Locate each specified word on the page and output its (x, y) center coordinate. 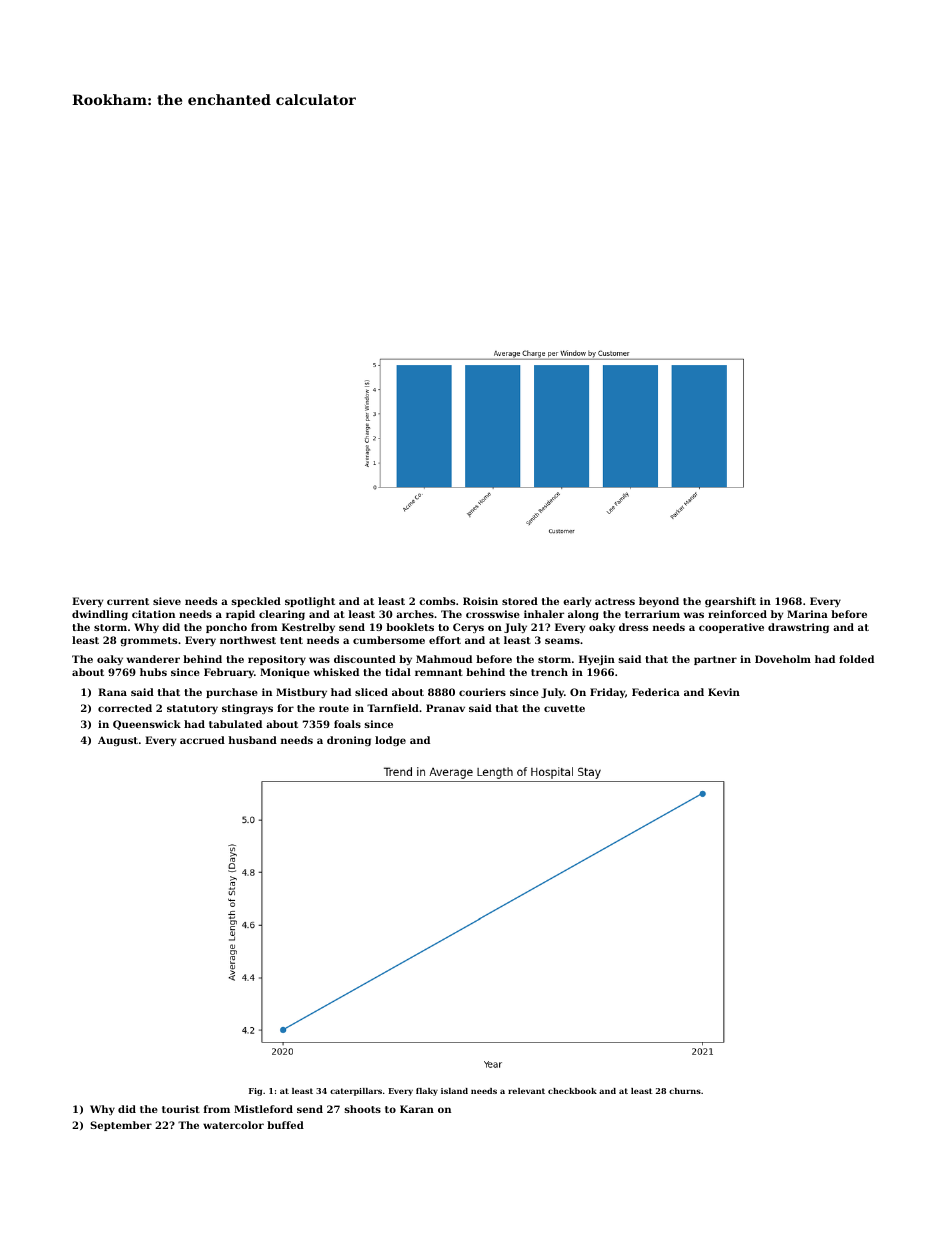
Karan (417, 1109)
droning (349, 741)
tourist (181, 1109)
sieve (167, 601)
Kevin (724, 692)
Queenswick (147, 725)
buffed (285, 1125)
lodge (390, 741)
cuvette (564, 708)
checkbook (572, 1091)
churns (685, 1091)
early (577, 602)
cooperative (731, 628)
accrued (202, 740)
